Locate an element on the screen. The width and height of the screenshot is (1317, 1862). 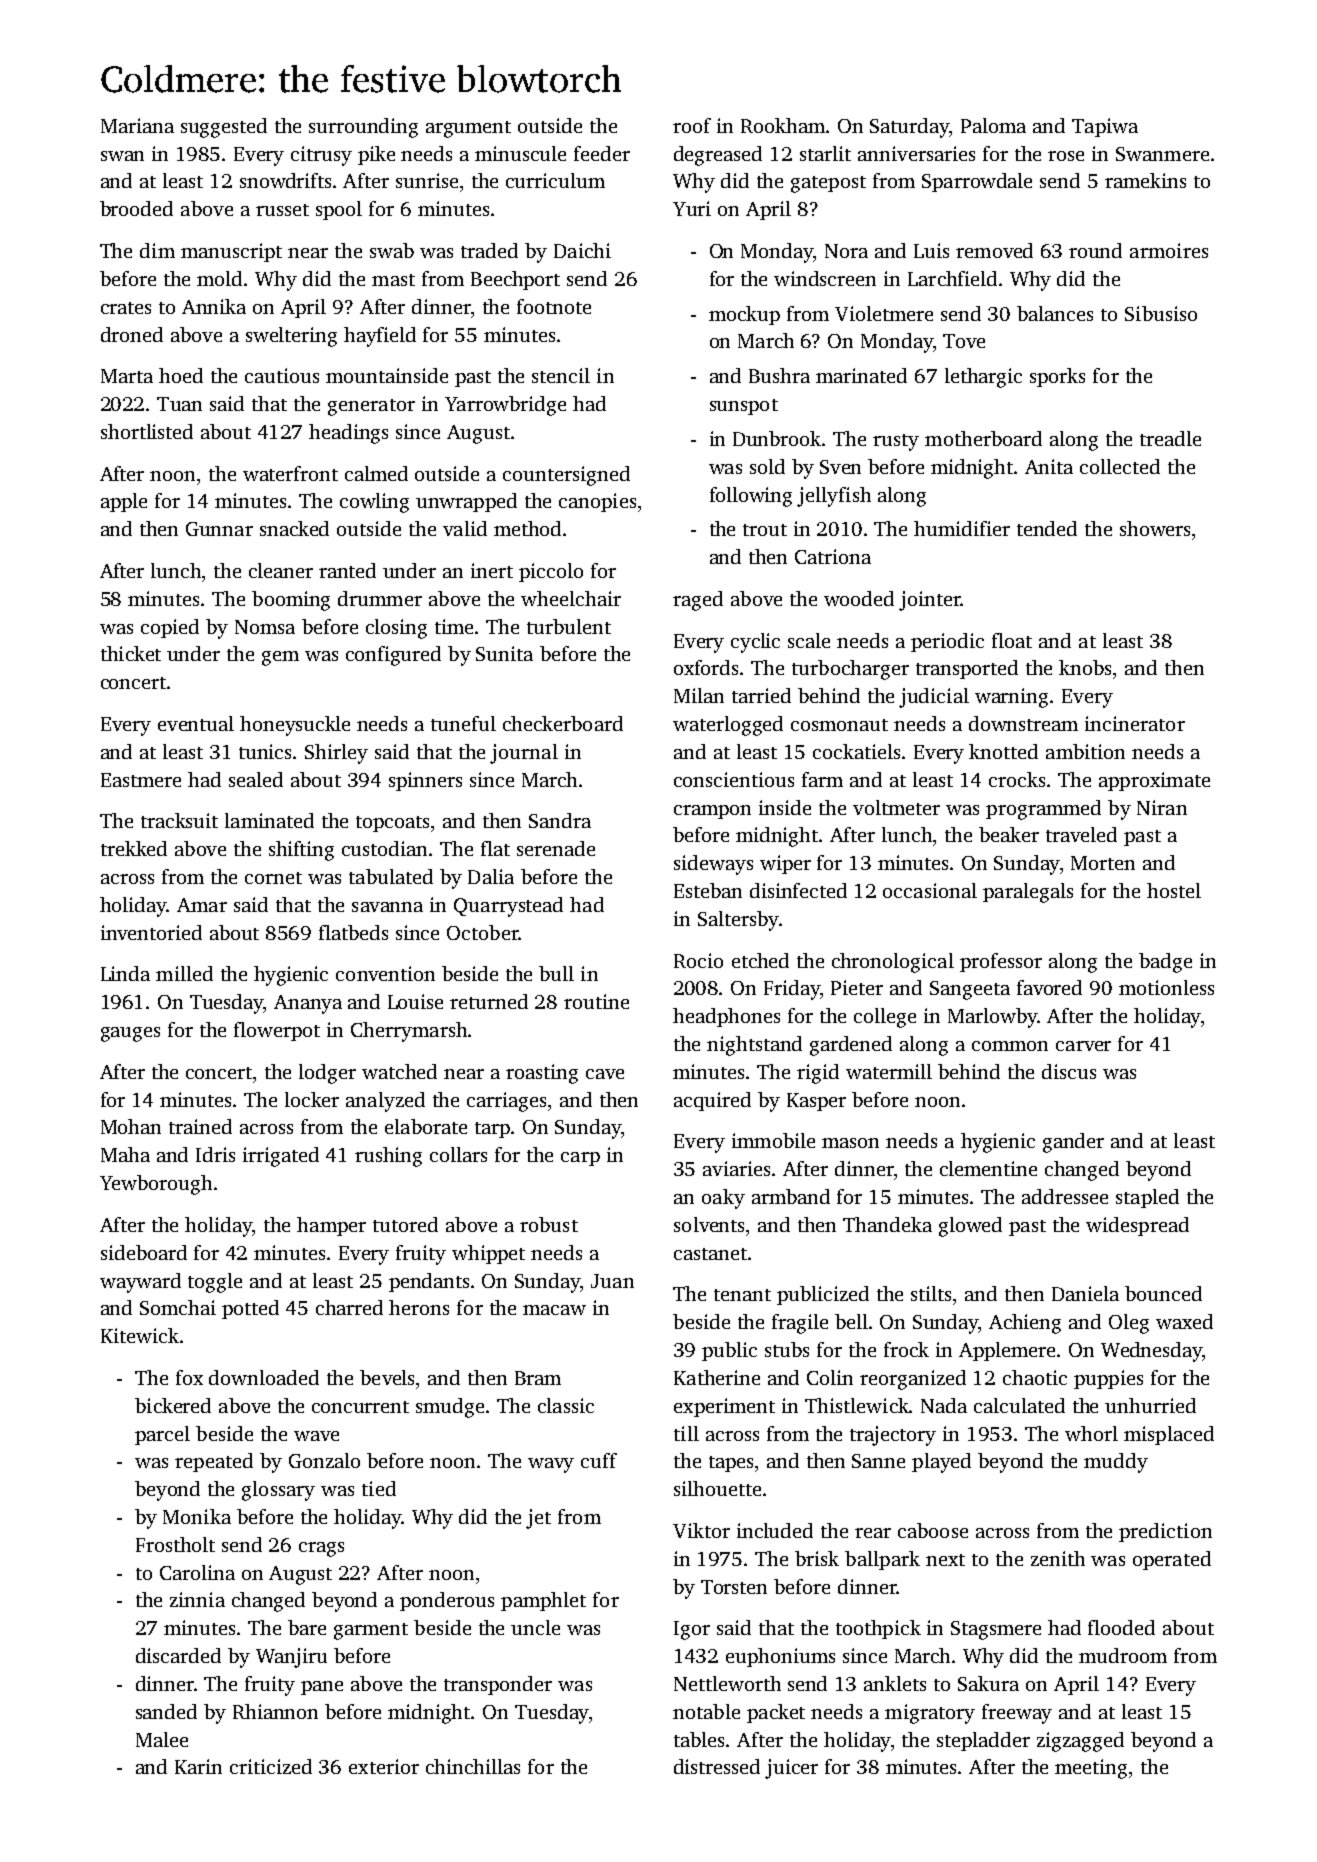
copied is located at coordinates (170, 628).
